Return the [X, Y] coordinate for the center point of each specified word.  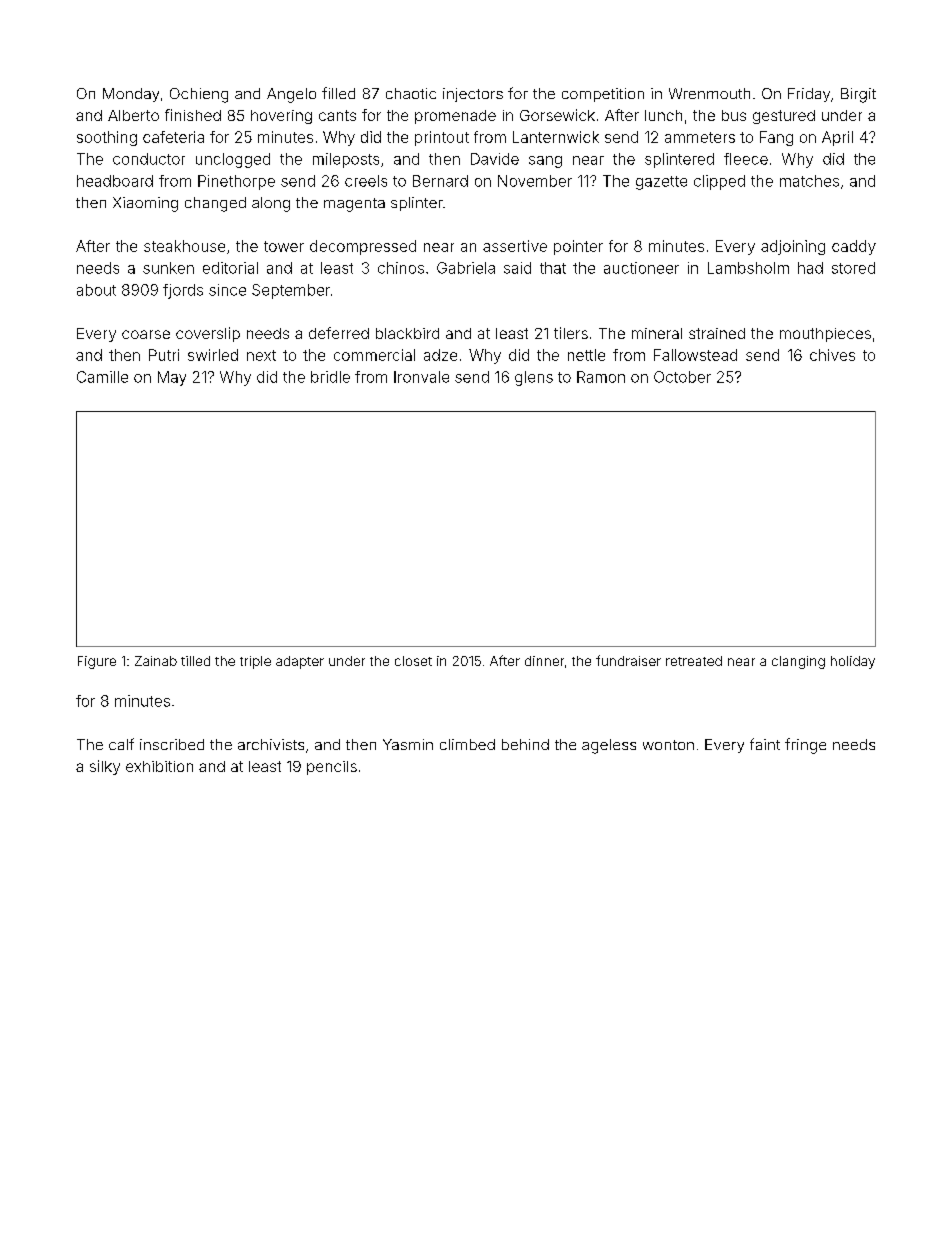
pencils [332, 768]
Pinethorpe [236, 182]
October [682, 377]
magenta [354, 205]
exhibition [159, 766]
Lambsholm [748, 268]
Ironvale [421, 377]
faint [765, 744]
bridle [330, 377]
